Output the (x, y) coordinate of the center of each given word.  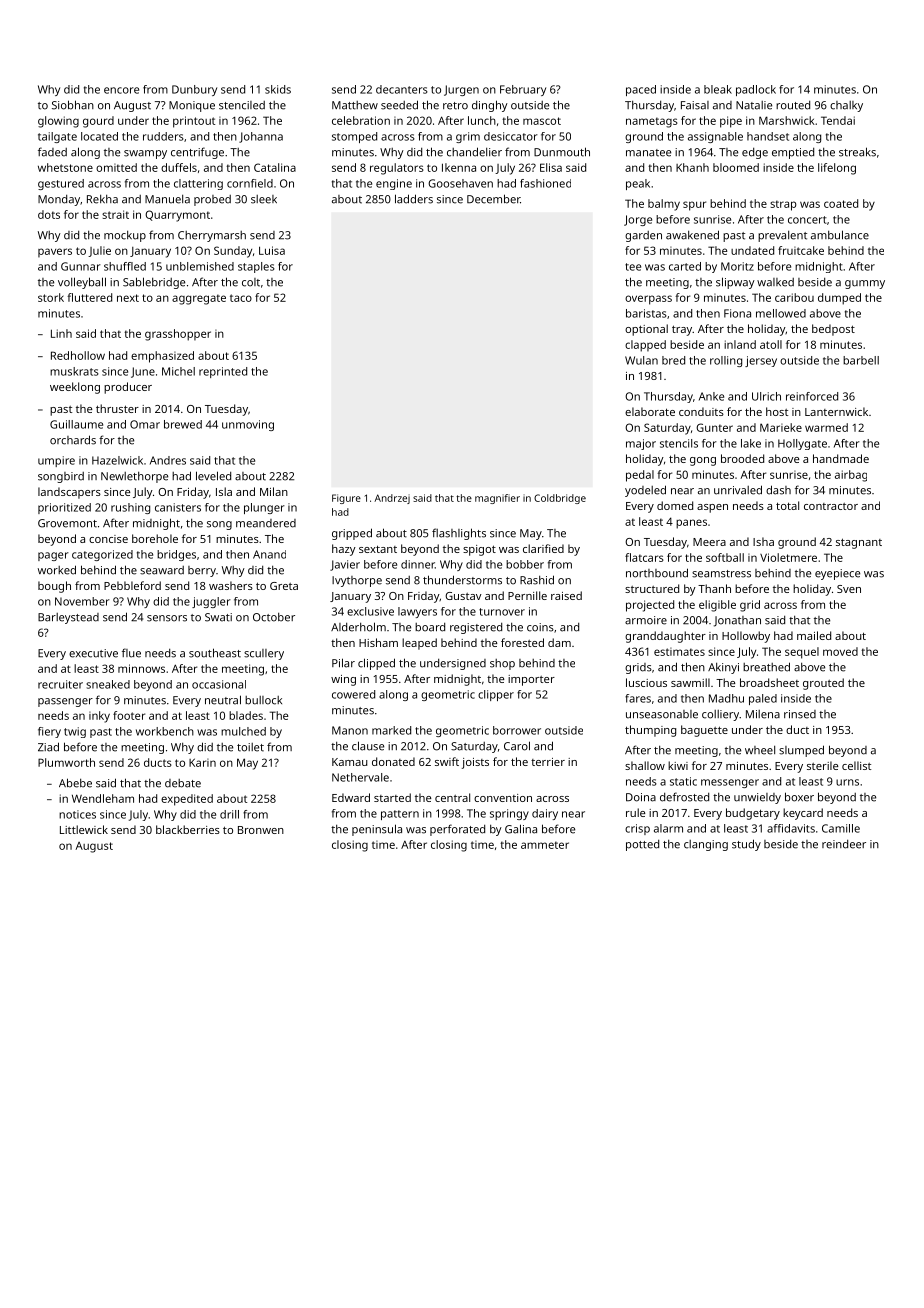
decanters (402, 89)
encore (121, 90)
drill (229, 814)
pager (53, 556)
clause (368, 746)
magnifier (497, 499)
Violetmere (788, 557)
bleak (718, 89)
